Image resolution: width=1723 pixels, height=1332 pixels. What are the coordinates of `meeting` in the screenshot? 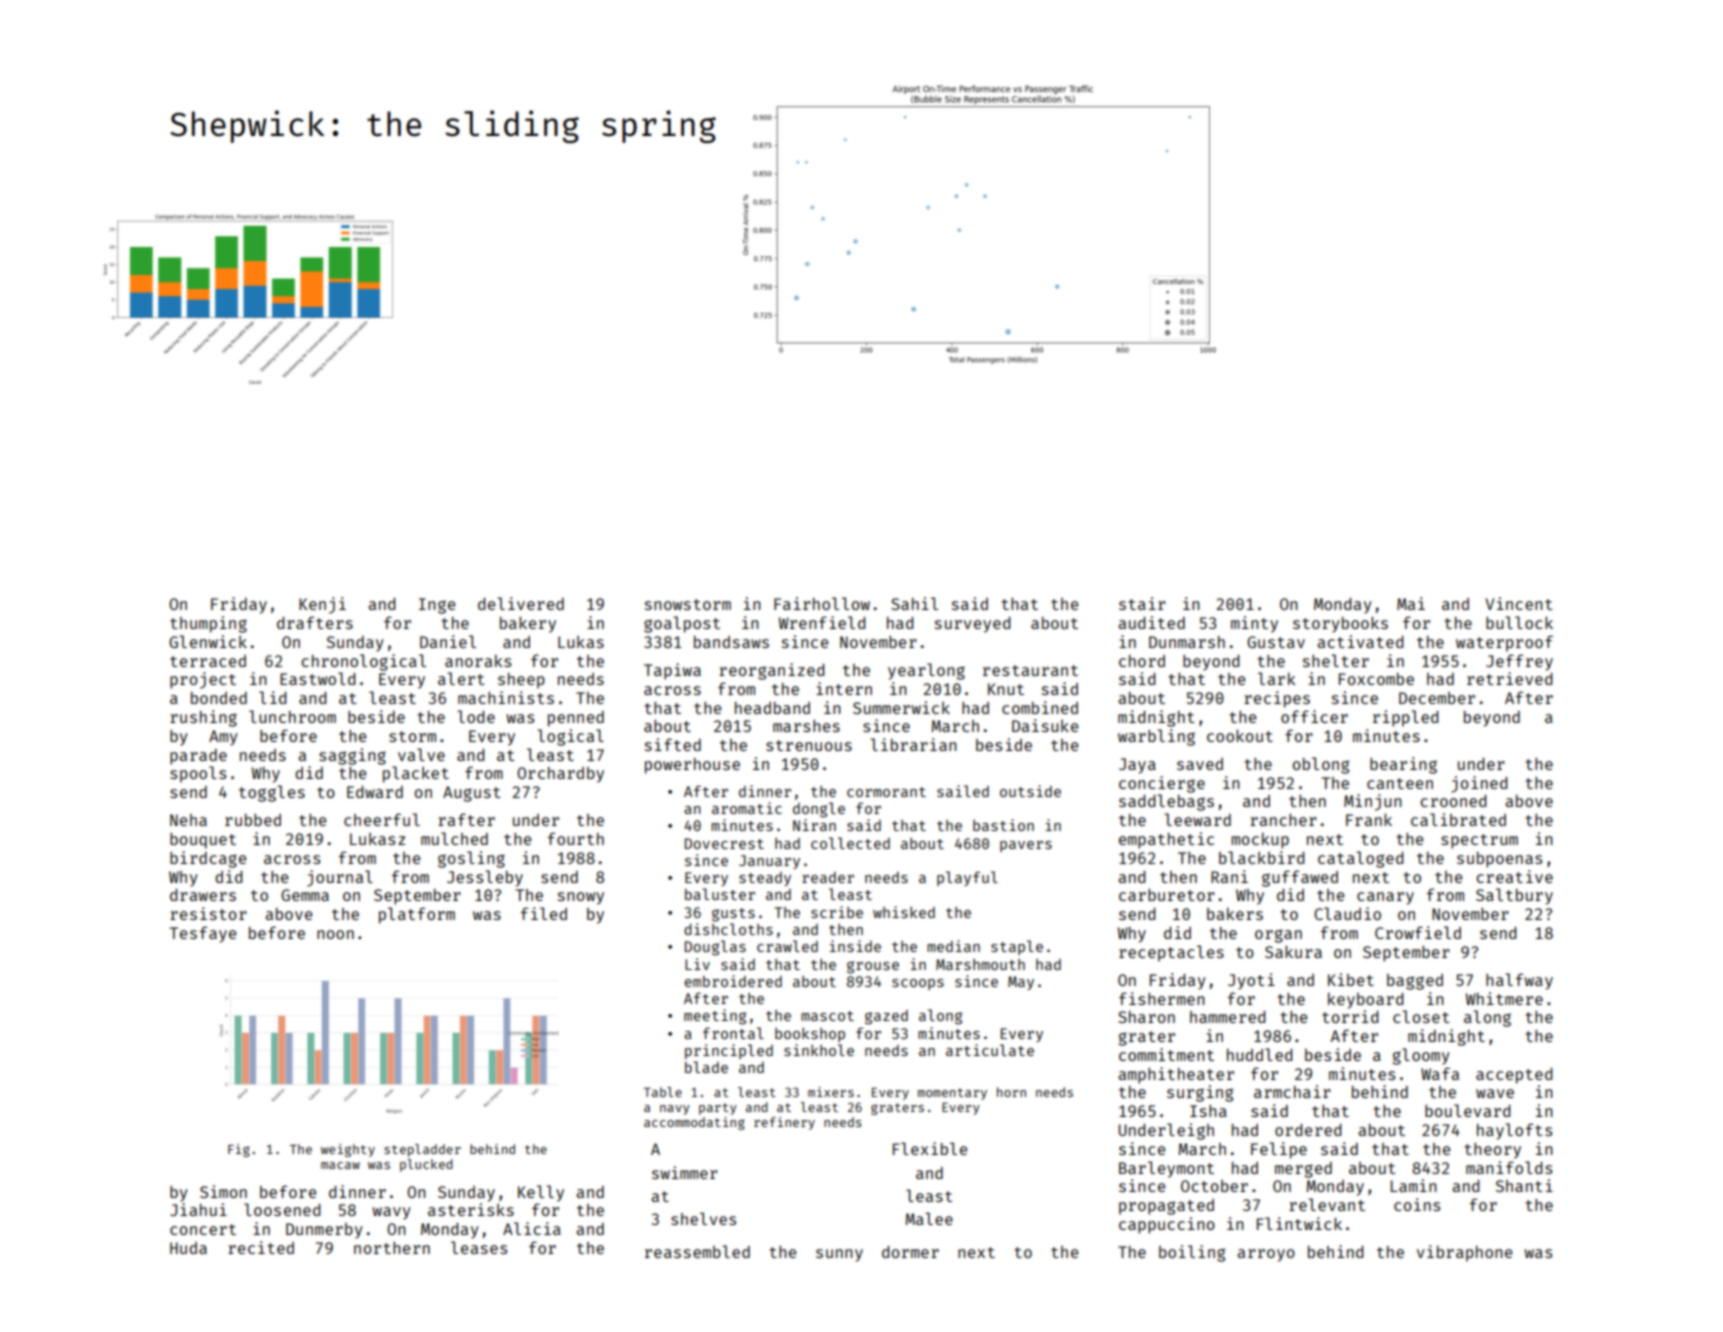 It's located at (715, 1017).
